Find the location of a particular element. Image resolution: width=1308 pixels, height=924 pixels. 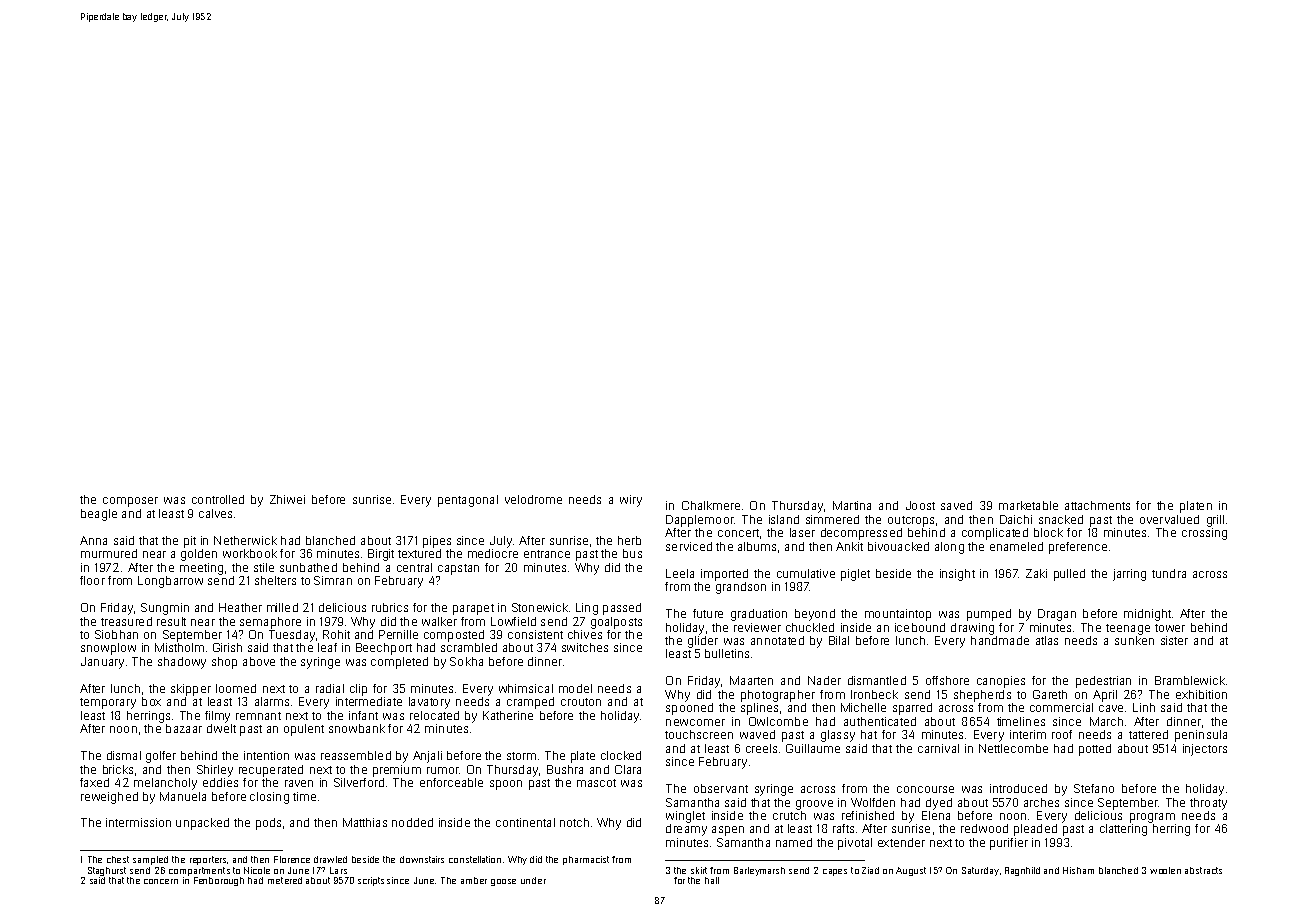

clattering is located at coordinates (1123, 830).
